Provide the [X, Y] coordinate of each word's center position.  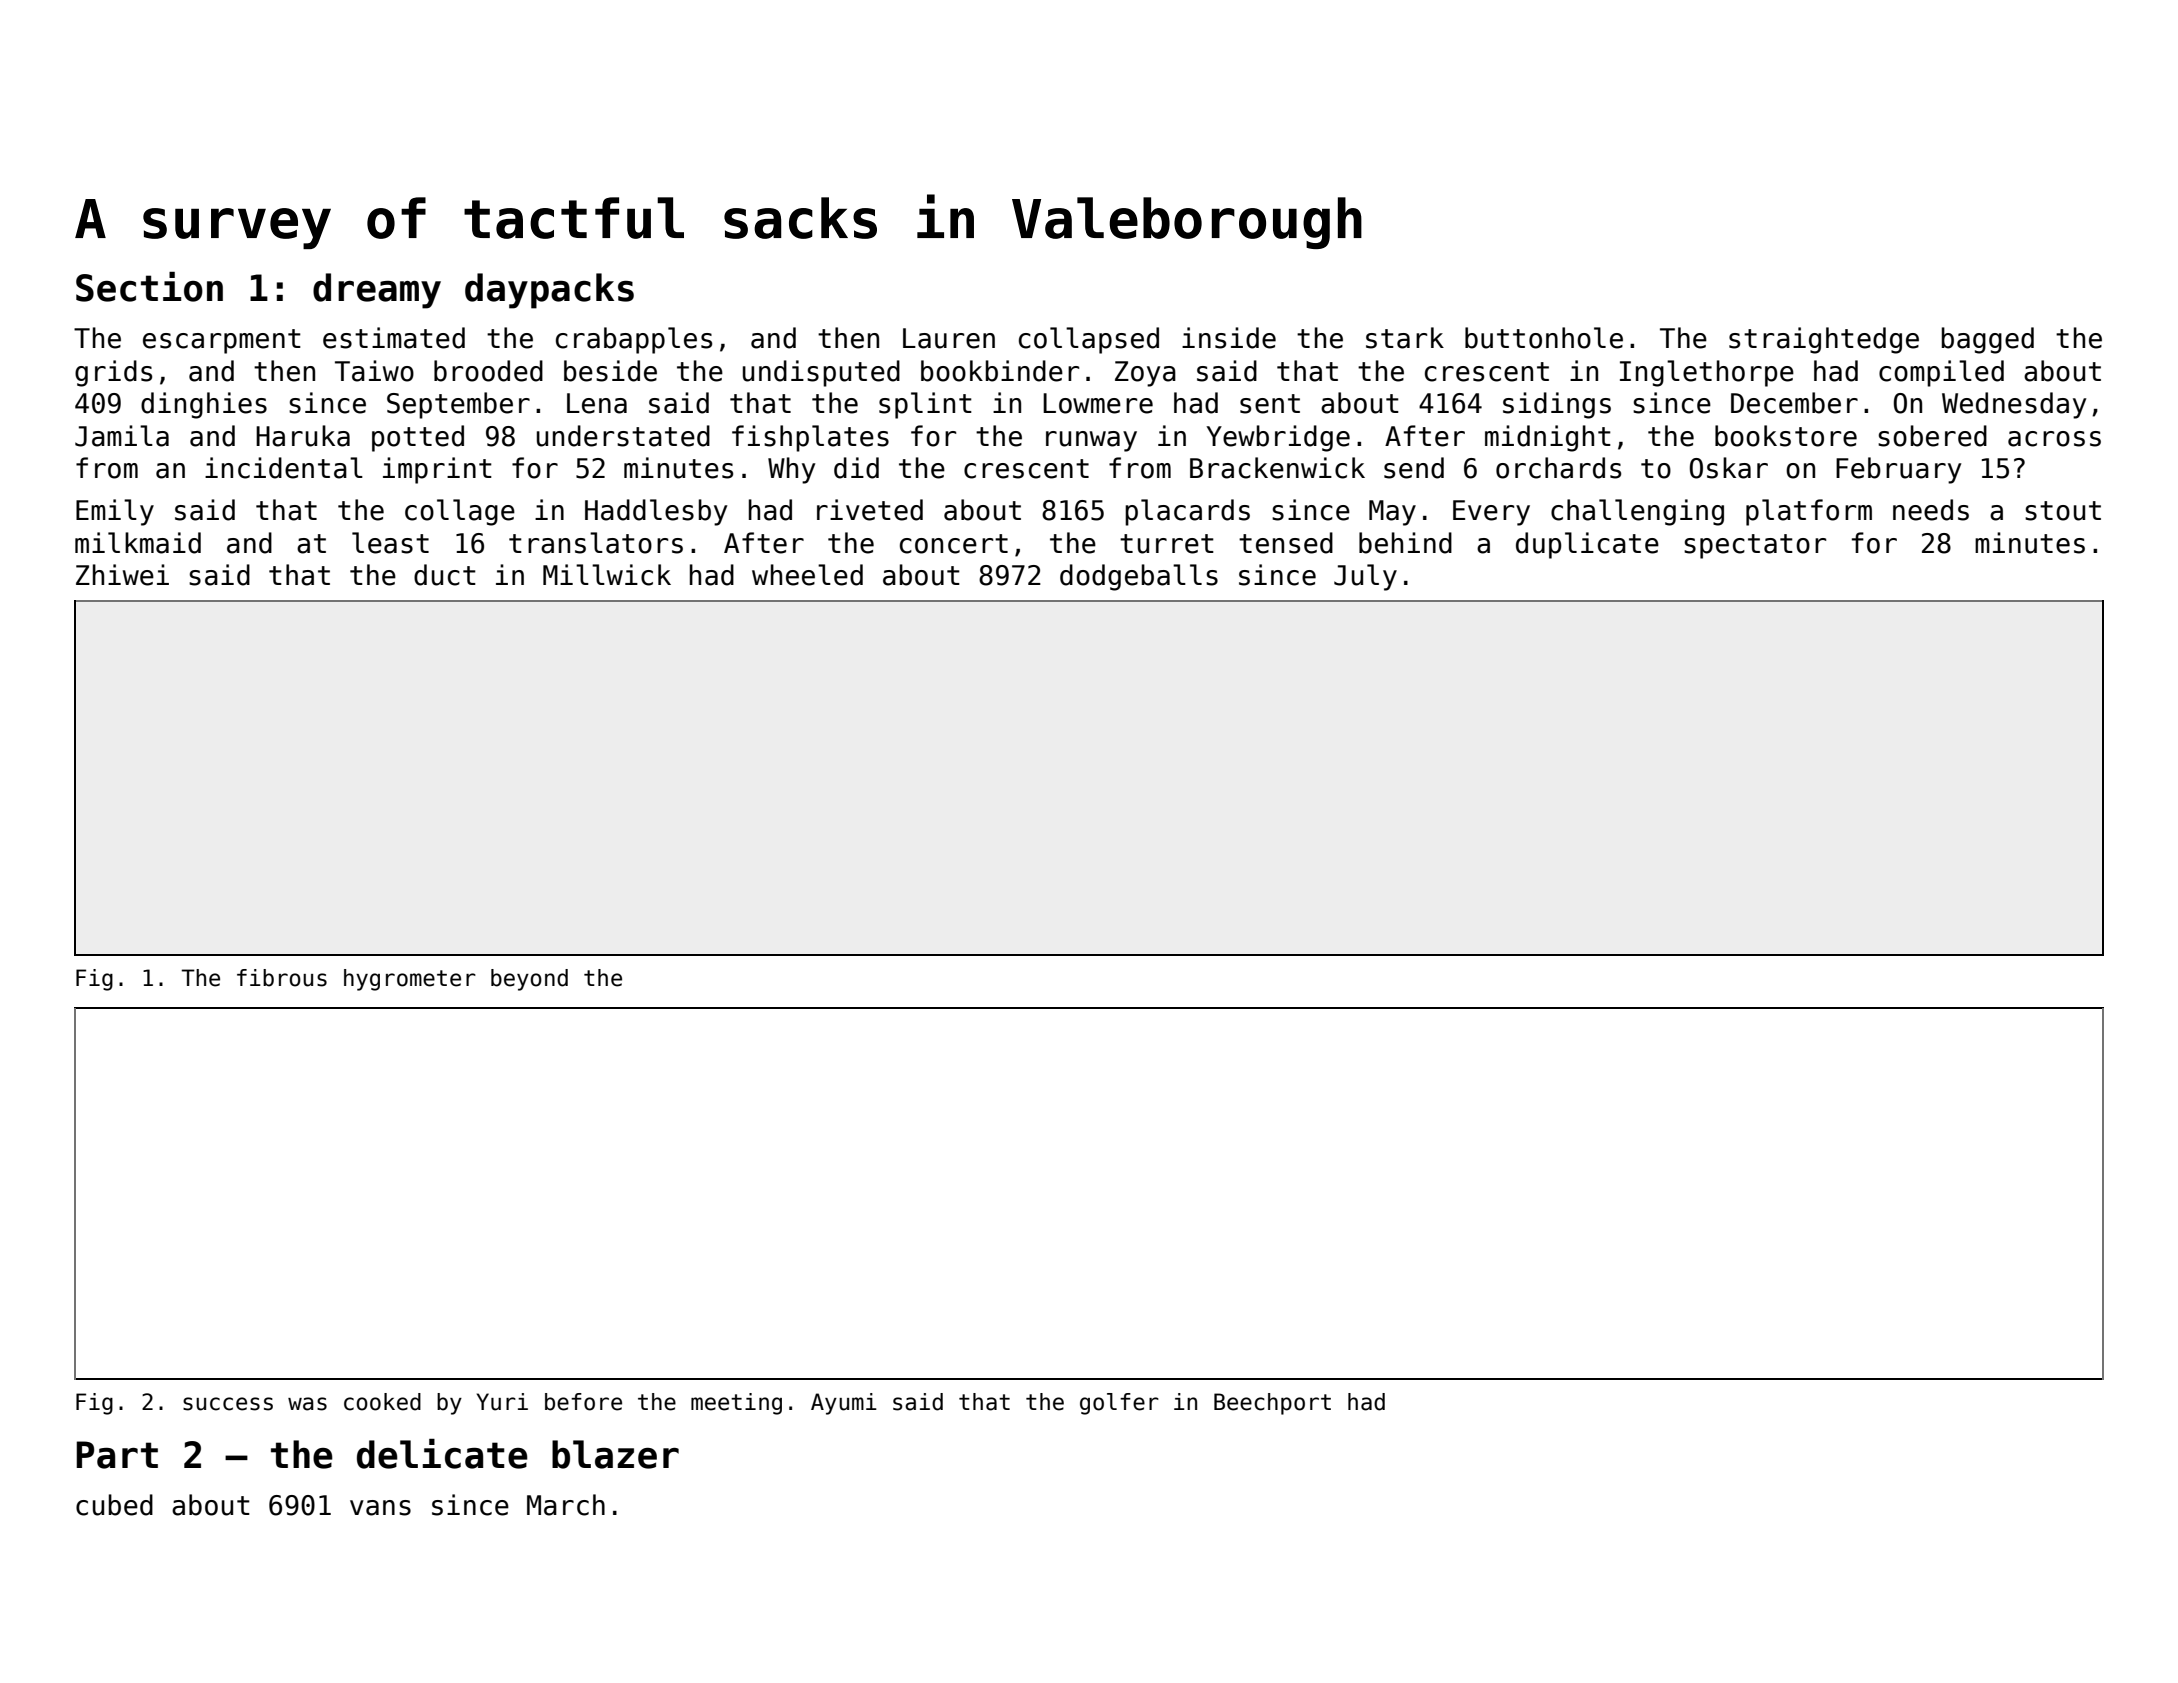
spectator [1755, 546]
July [1365, 577]
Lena [597, 403]
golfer [1119, 1404]
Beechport [1272, 1404]
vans [380, 1508]
